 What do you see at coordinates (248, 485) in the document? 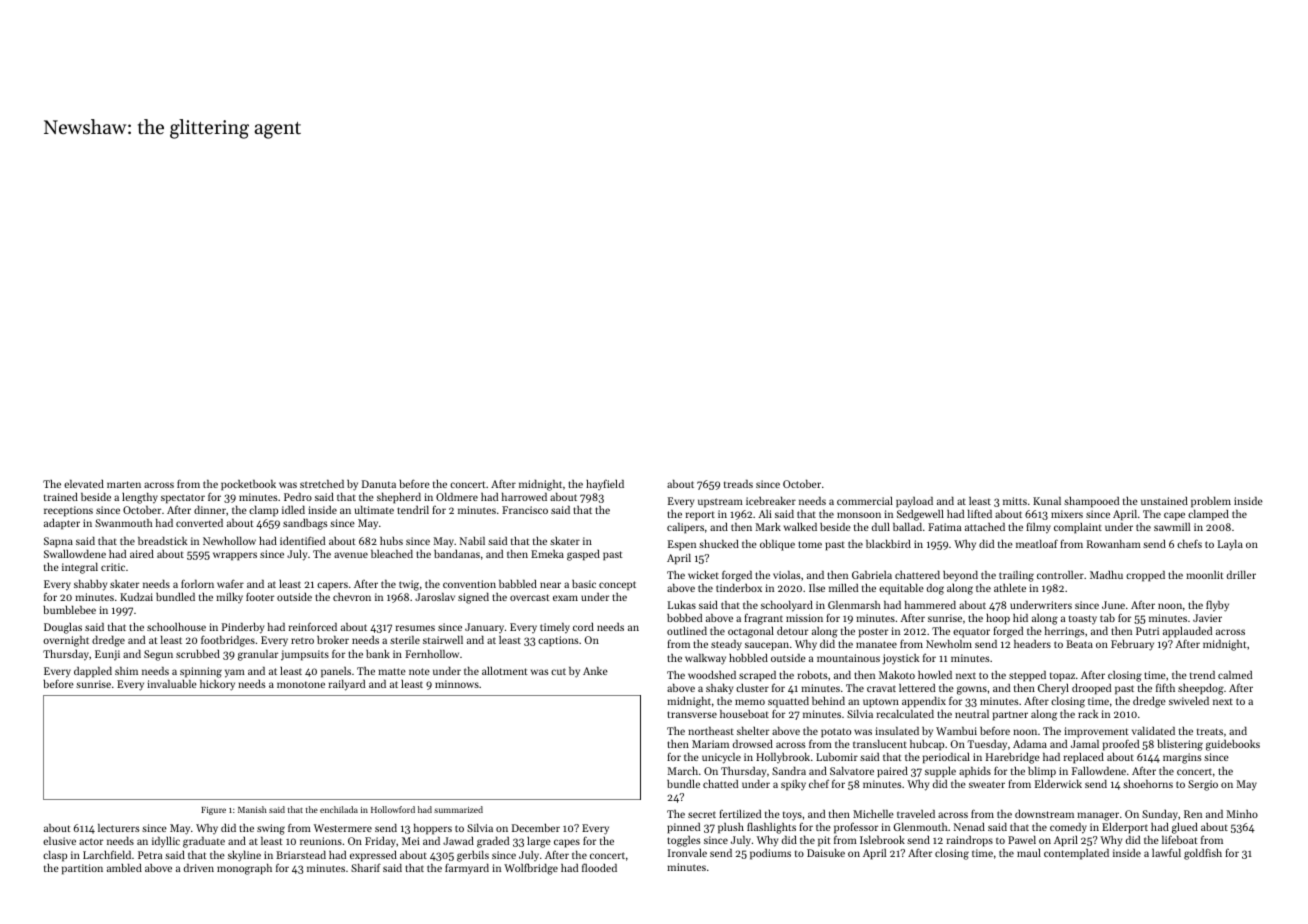
I see `pocketbook` at bounding box center [248, 485].
